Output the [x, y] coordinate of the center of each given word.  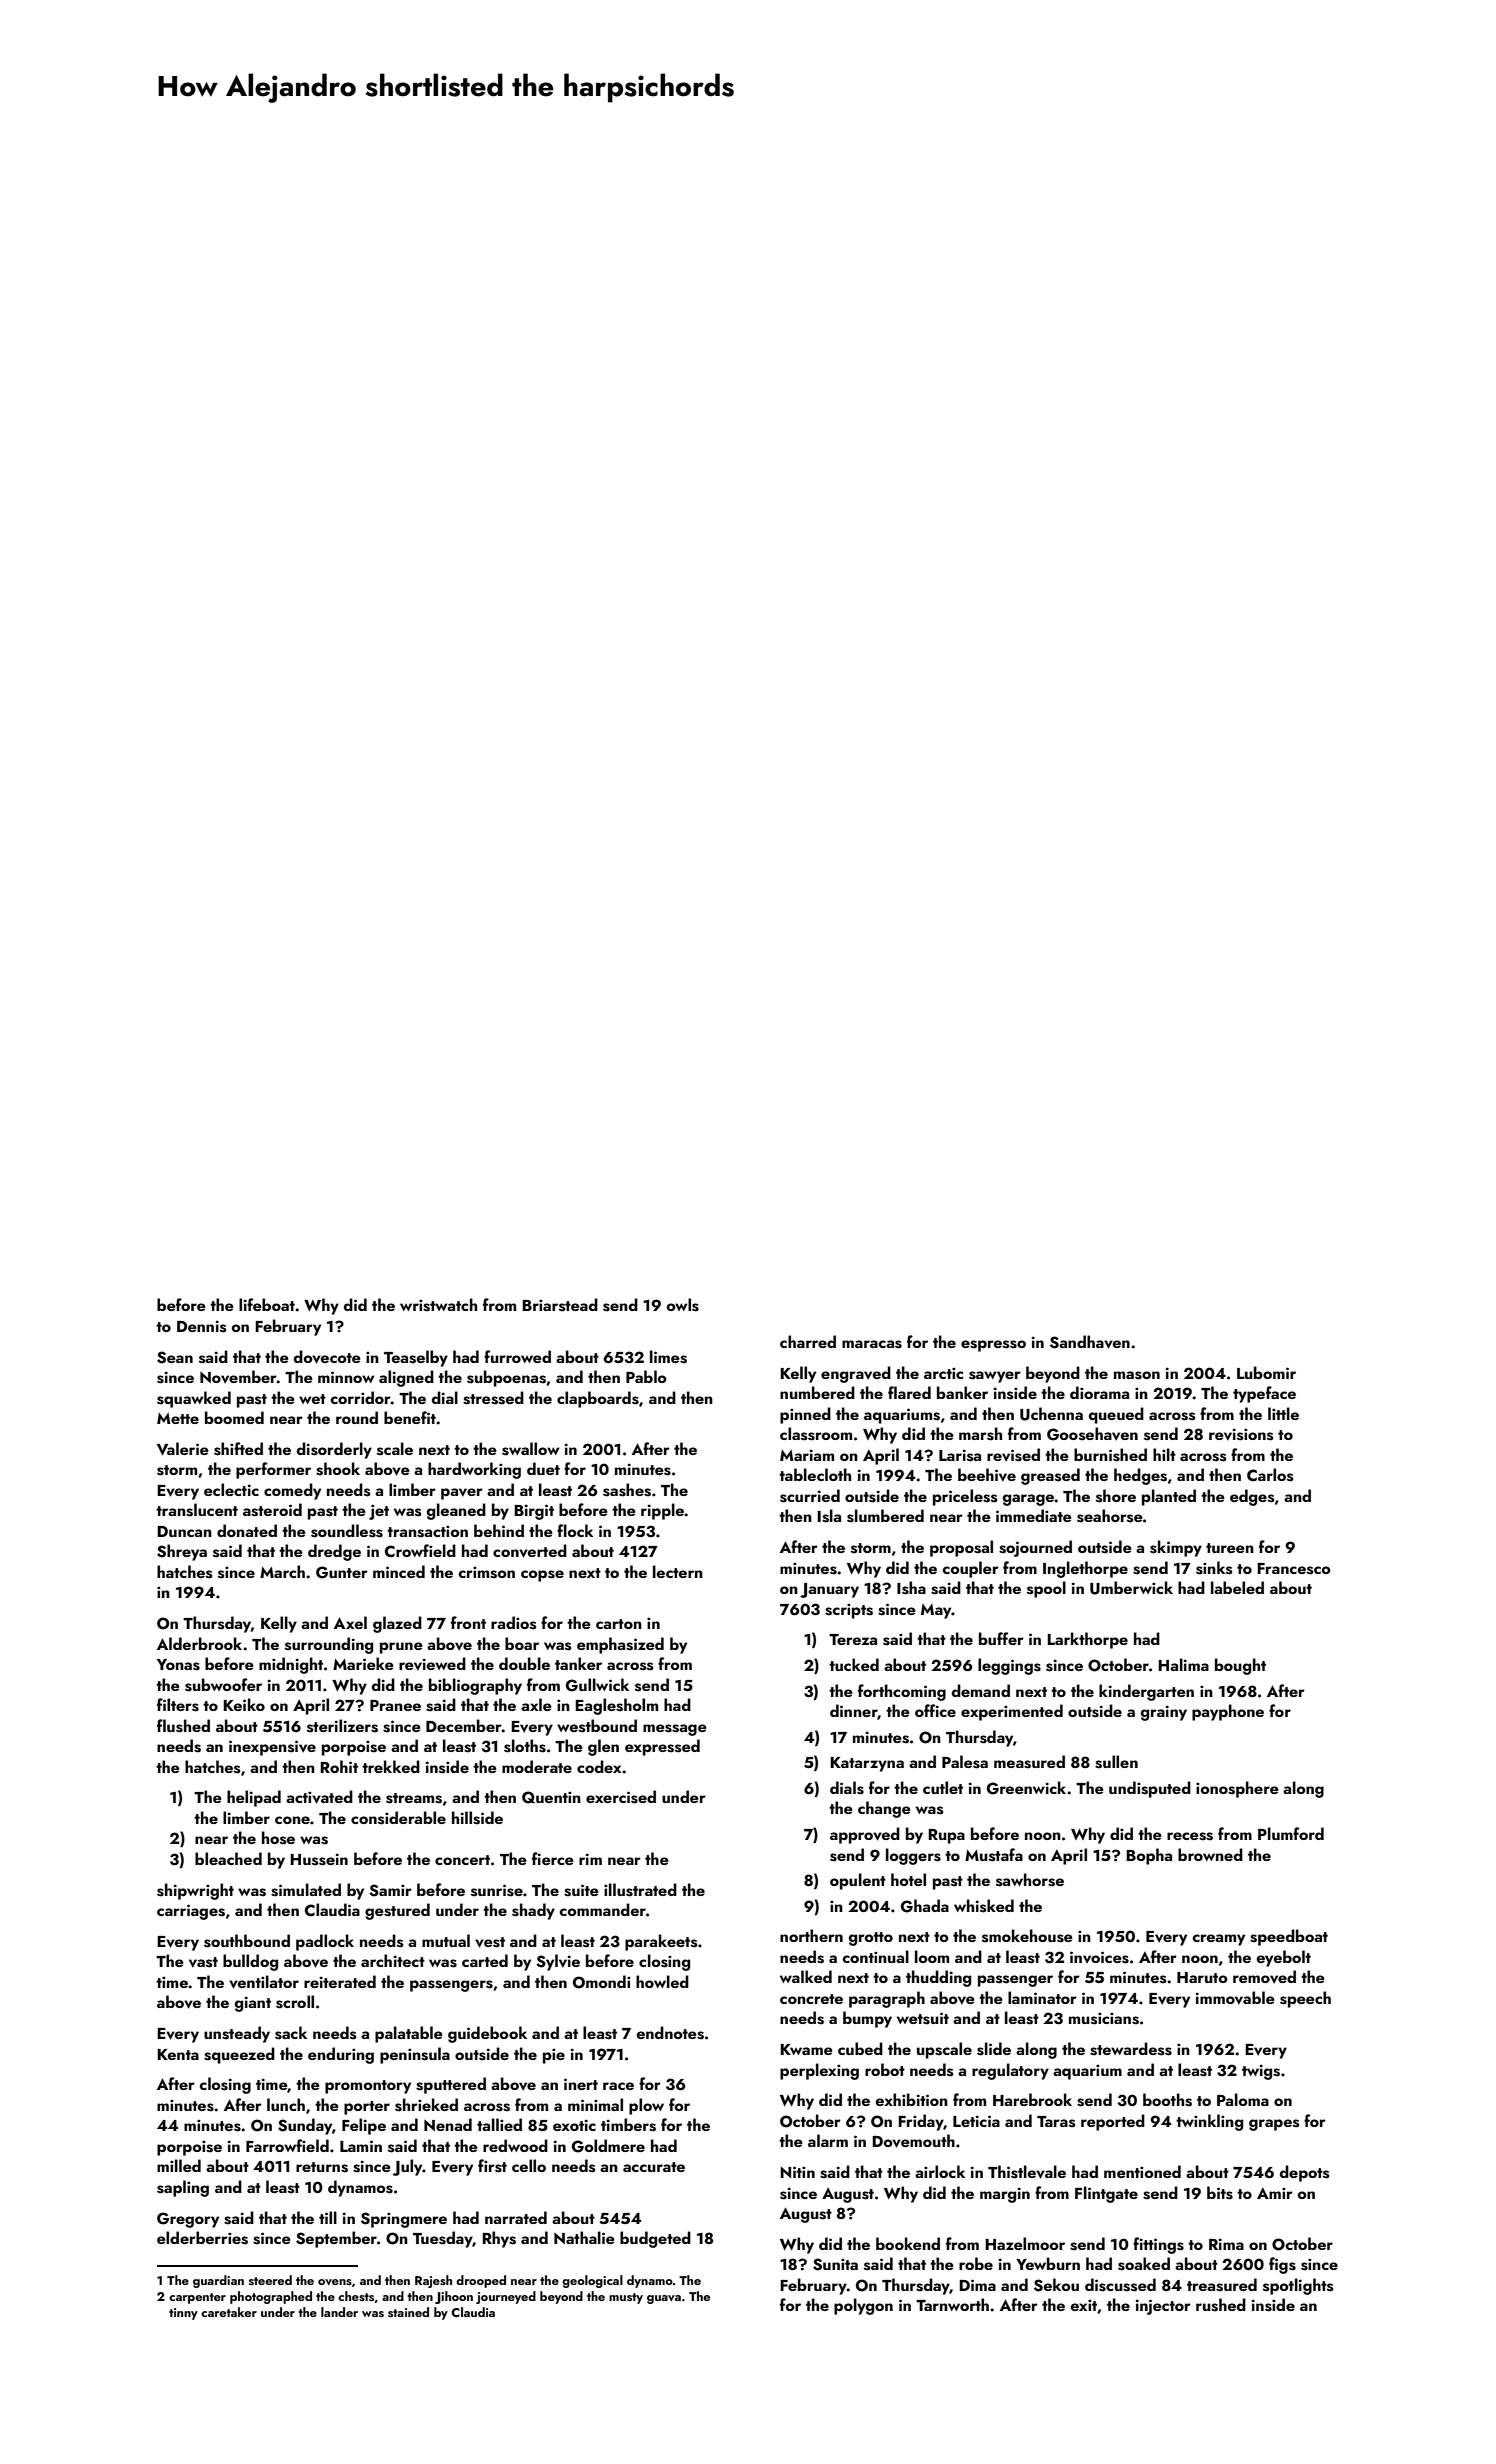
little [1283, 1413]
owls [683, 1305]
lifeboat [267, 1304]
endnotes [670, 2033]
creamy [1218, 1940]
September [336, 2239]
